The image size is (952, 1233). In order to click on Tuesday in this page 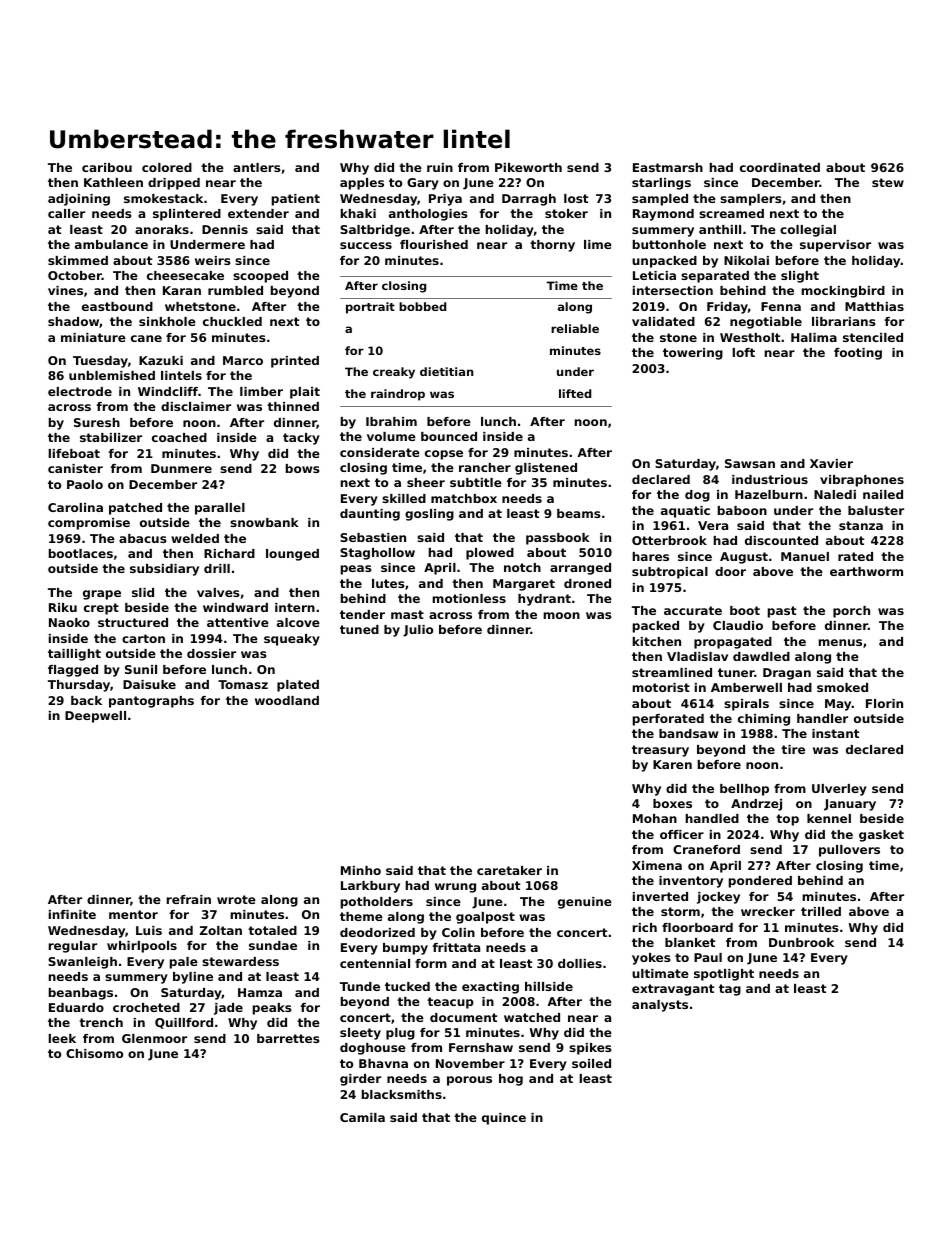, I will do `click(100, 362)`.
